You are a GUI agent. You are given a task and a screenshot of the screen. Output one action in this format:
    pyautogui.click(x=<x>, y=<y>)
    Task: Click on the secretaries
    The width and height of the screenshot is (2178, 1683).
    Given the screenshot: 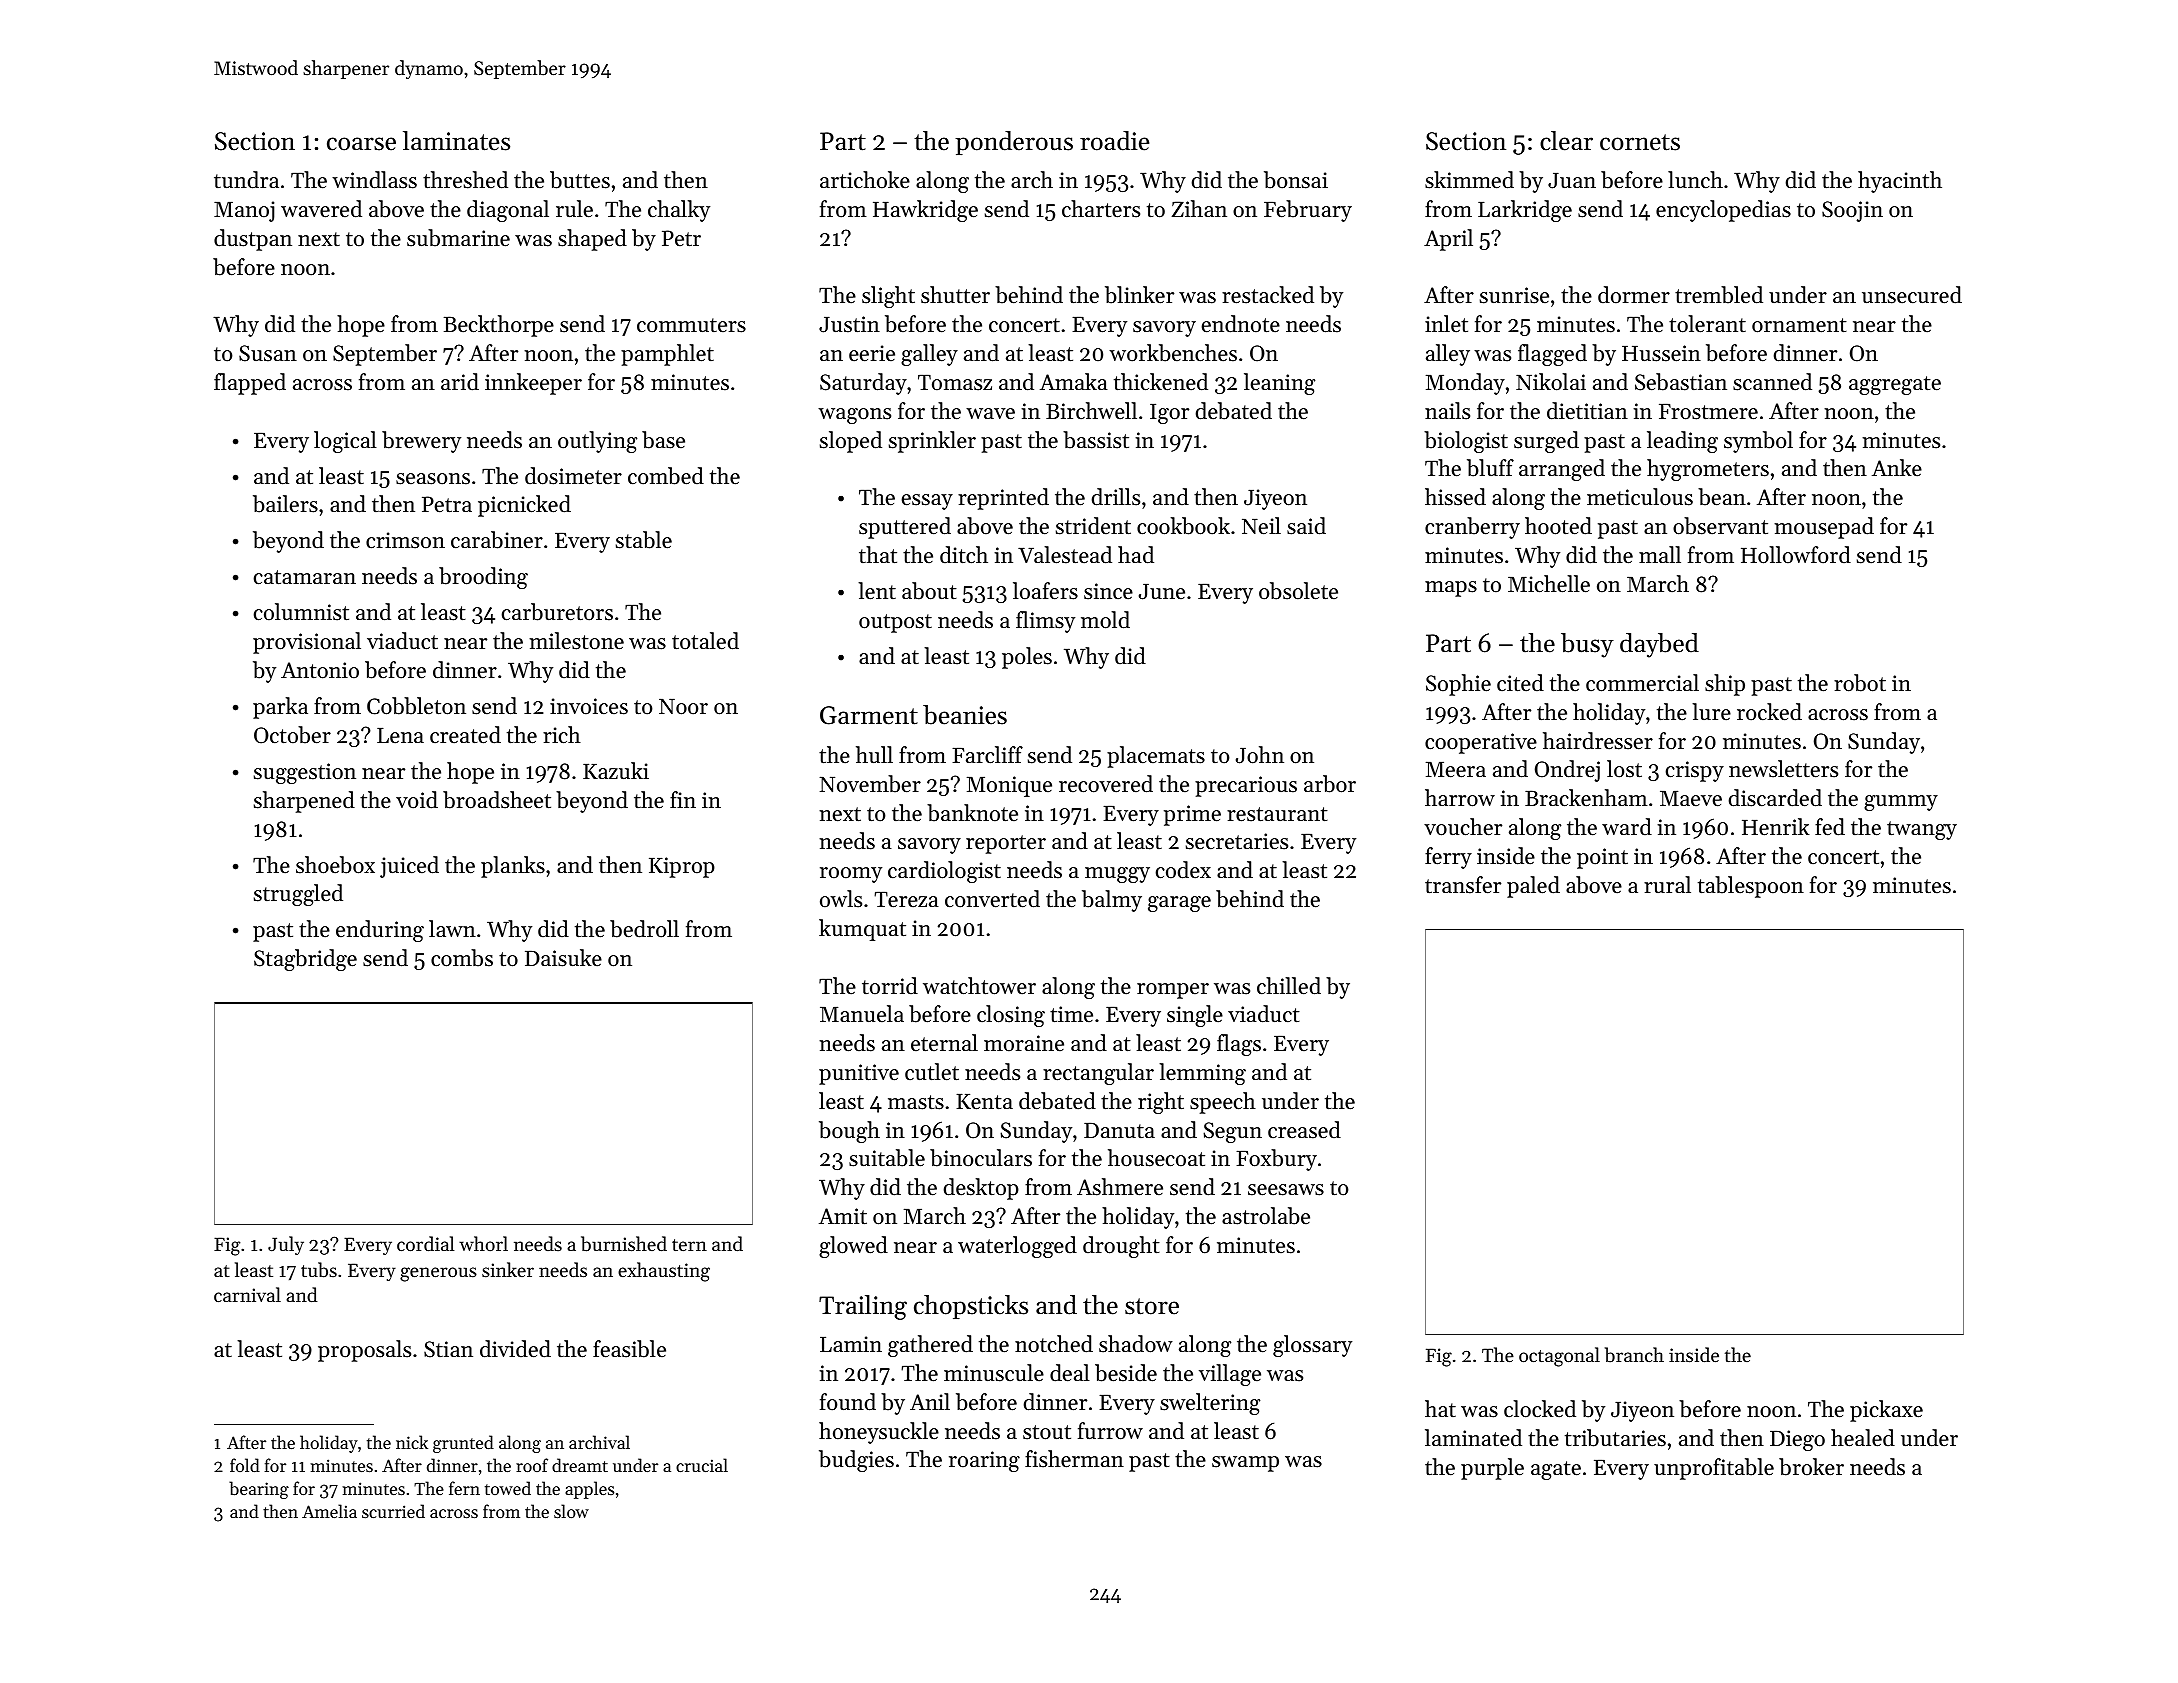 What is the action you would take?
    pyautogui.click(x=1237, y=841)
